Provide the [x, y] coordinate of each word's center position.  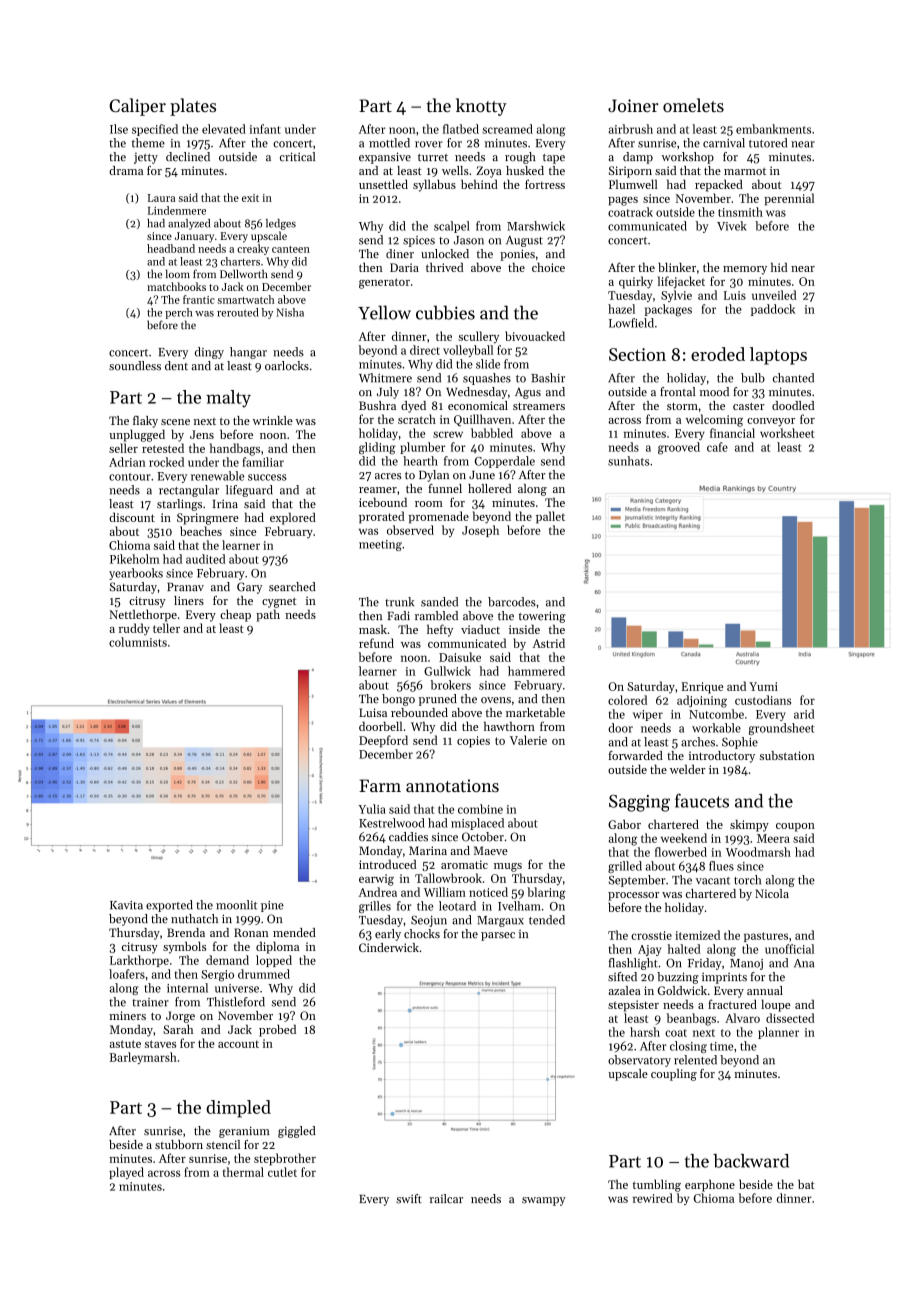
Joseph [480, 531]
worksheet [787, 433]
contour [130, 477]
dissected [790, 1018]
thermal [243, 1172]
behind [479, 184]
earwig [376, 880]
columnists [138, 642]
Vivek [732, 226]
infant [265, 129]
